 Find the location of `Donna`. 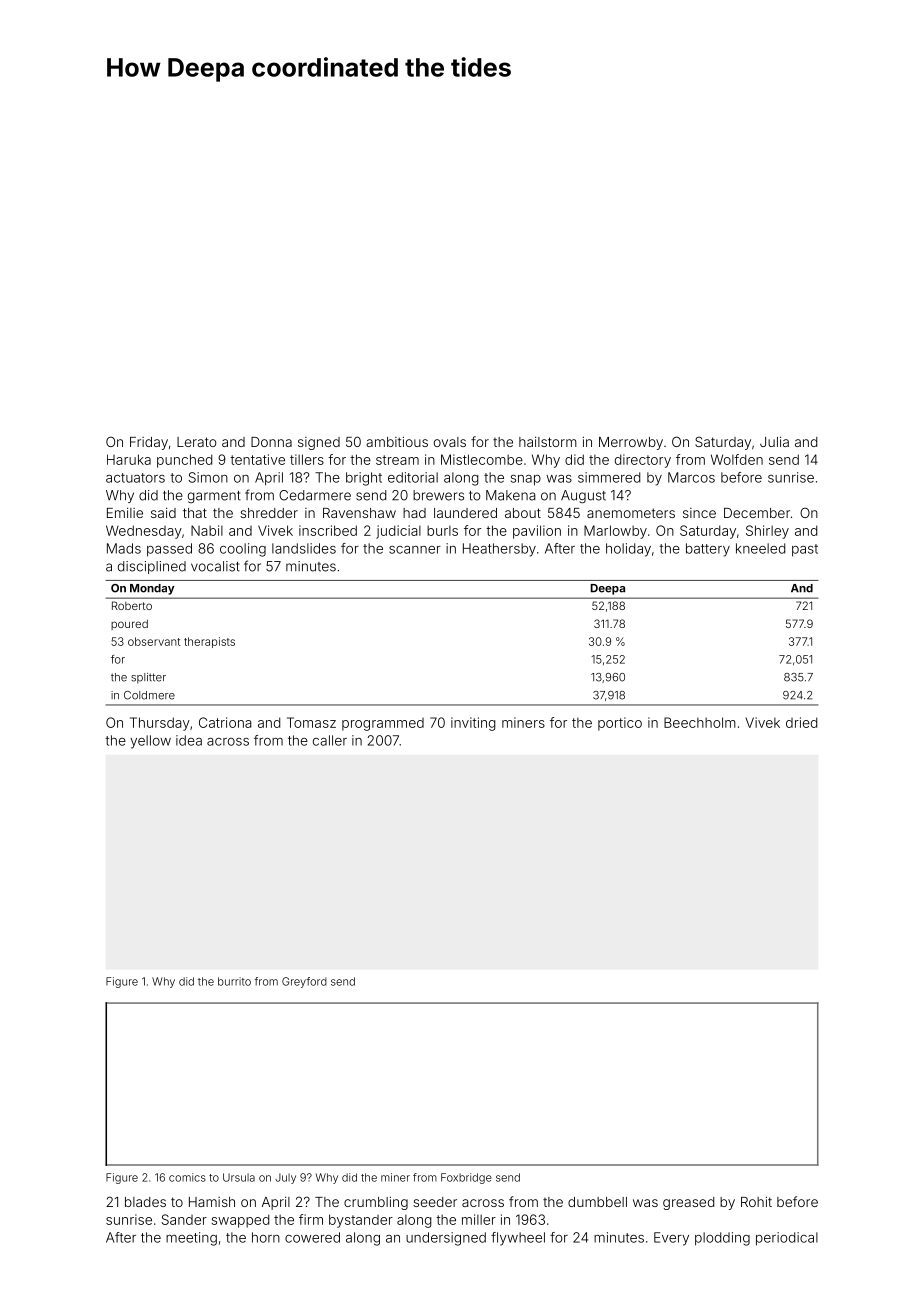

Donna is located at coordinates (271, 442).
